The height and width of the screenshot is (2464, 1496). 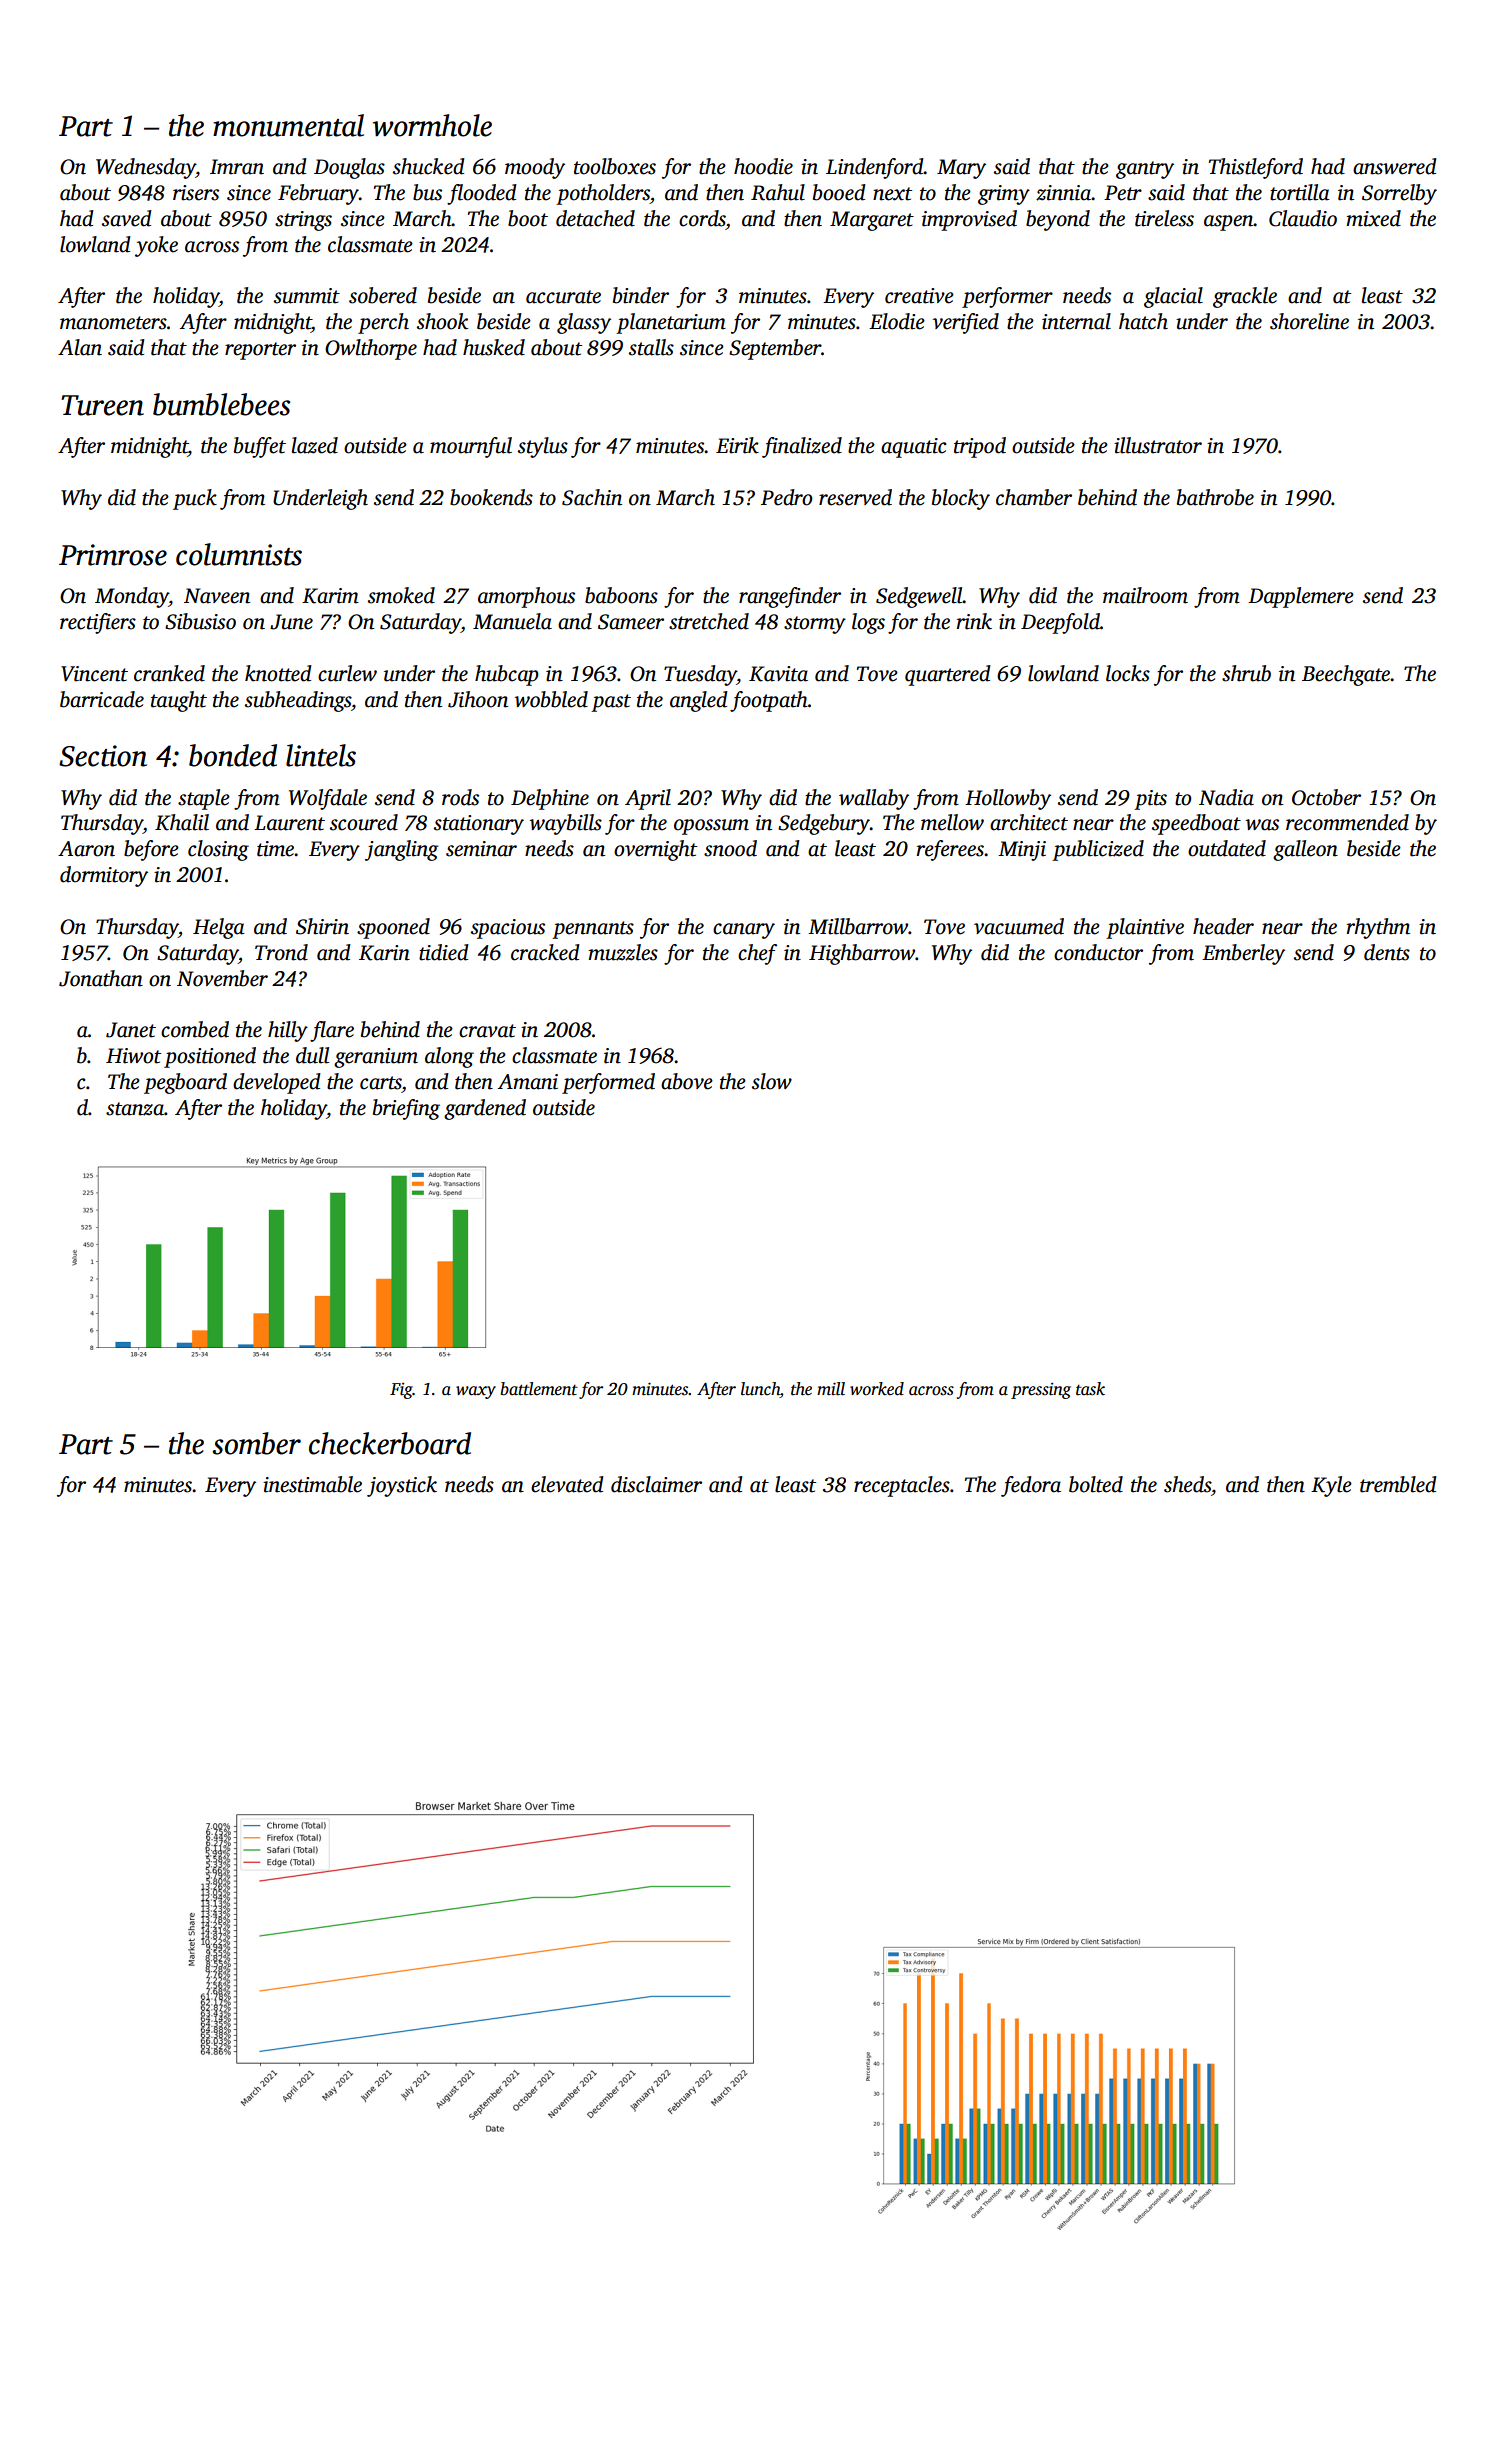 What do you see at coordinates (763, 166) in the screenshot?
I see `hoodie` at bounding box center [763, 166].
